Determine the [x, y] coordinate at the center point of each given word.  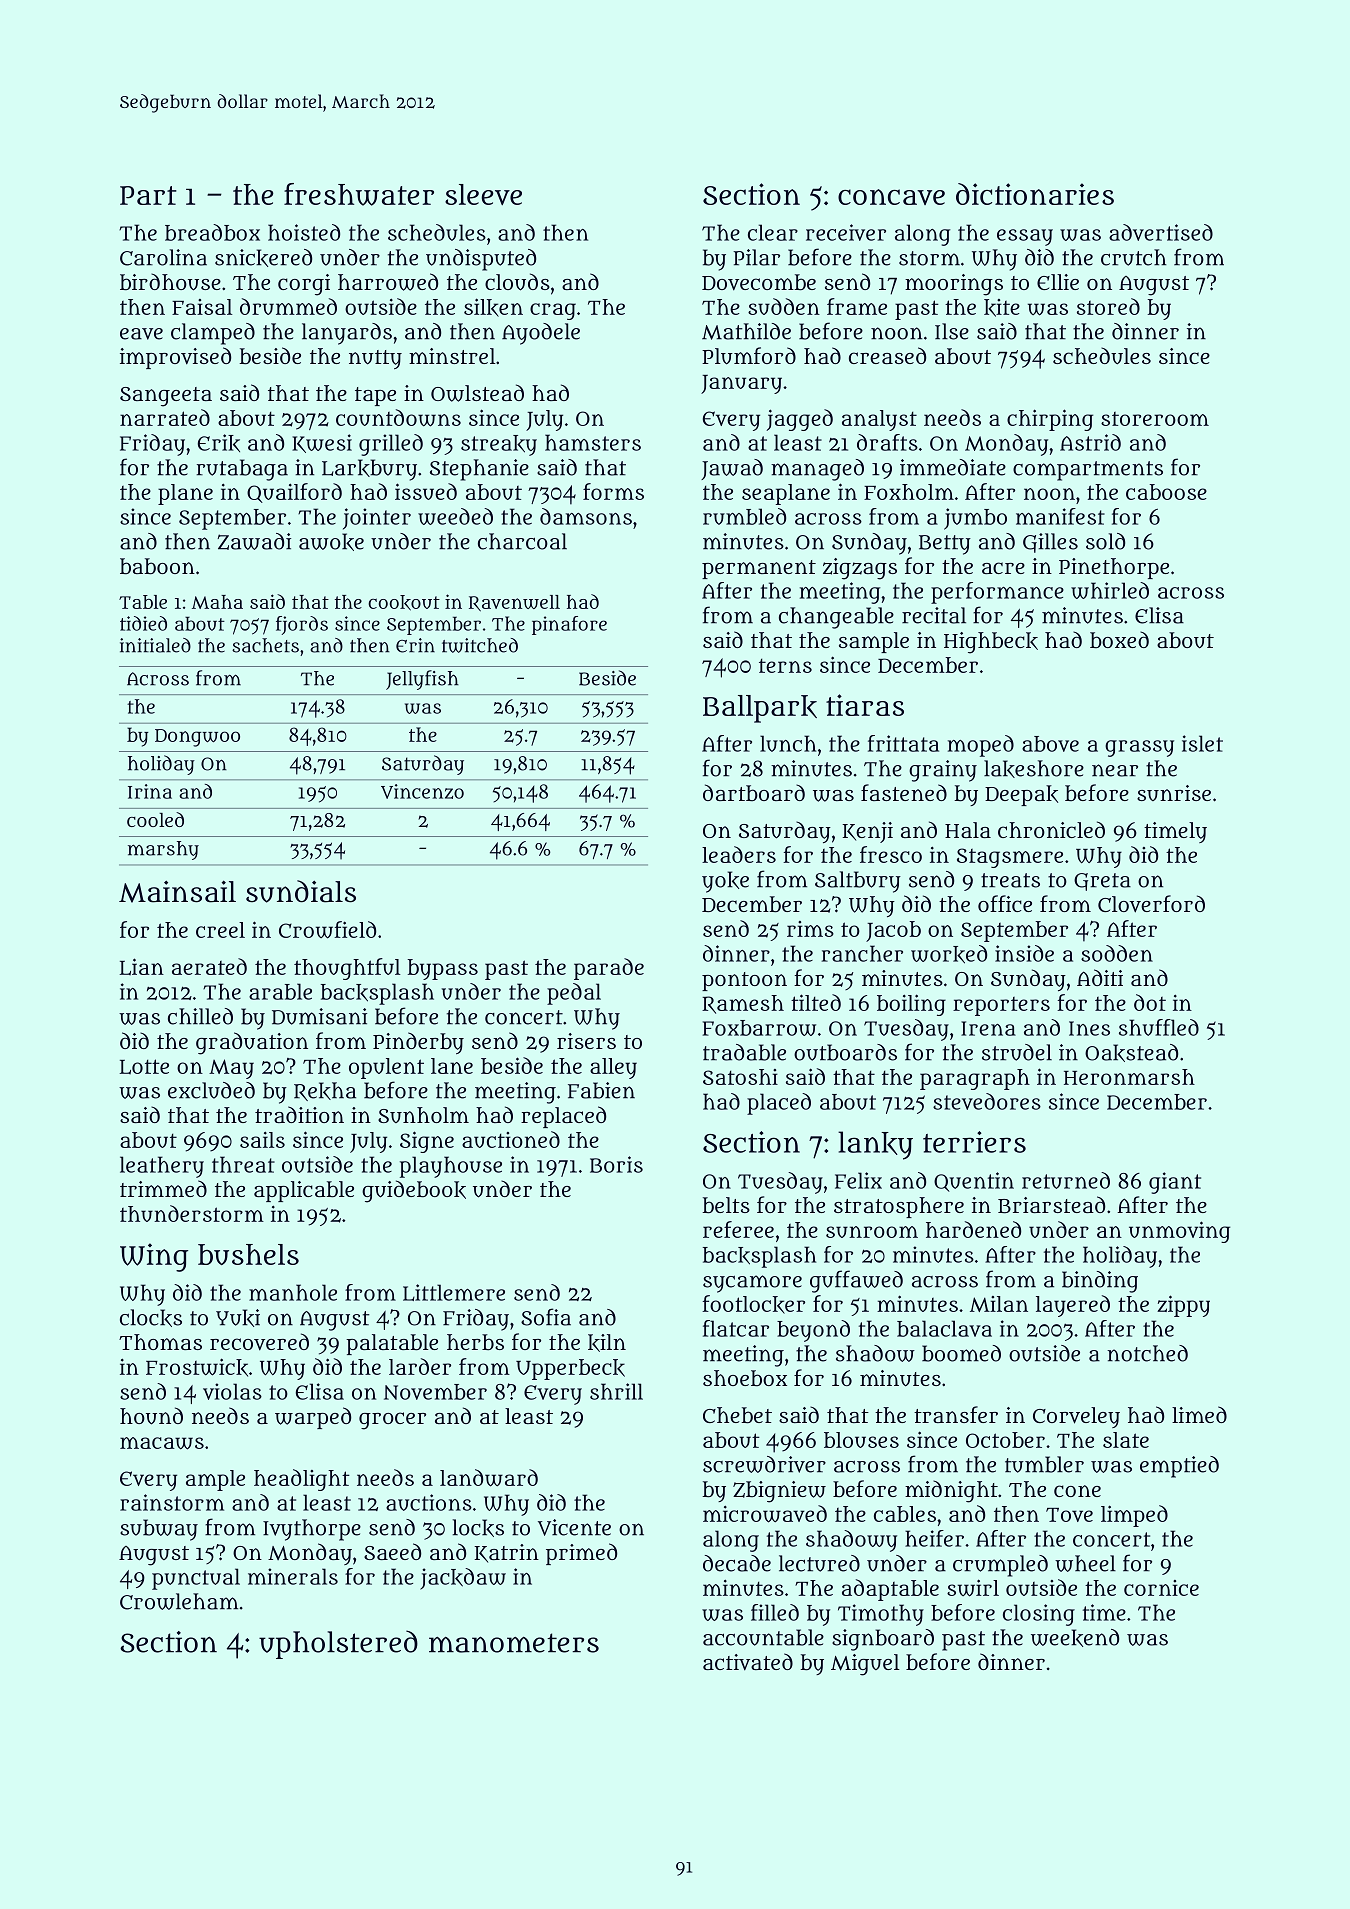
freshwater [359, 194]
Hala [968, 830]
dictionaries [1035, 194]
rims [810, 929]
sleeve [483, 194]
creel [220, 930]
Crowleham [179, 1601]
